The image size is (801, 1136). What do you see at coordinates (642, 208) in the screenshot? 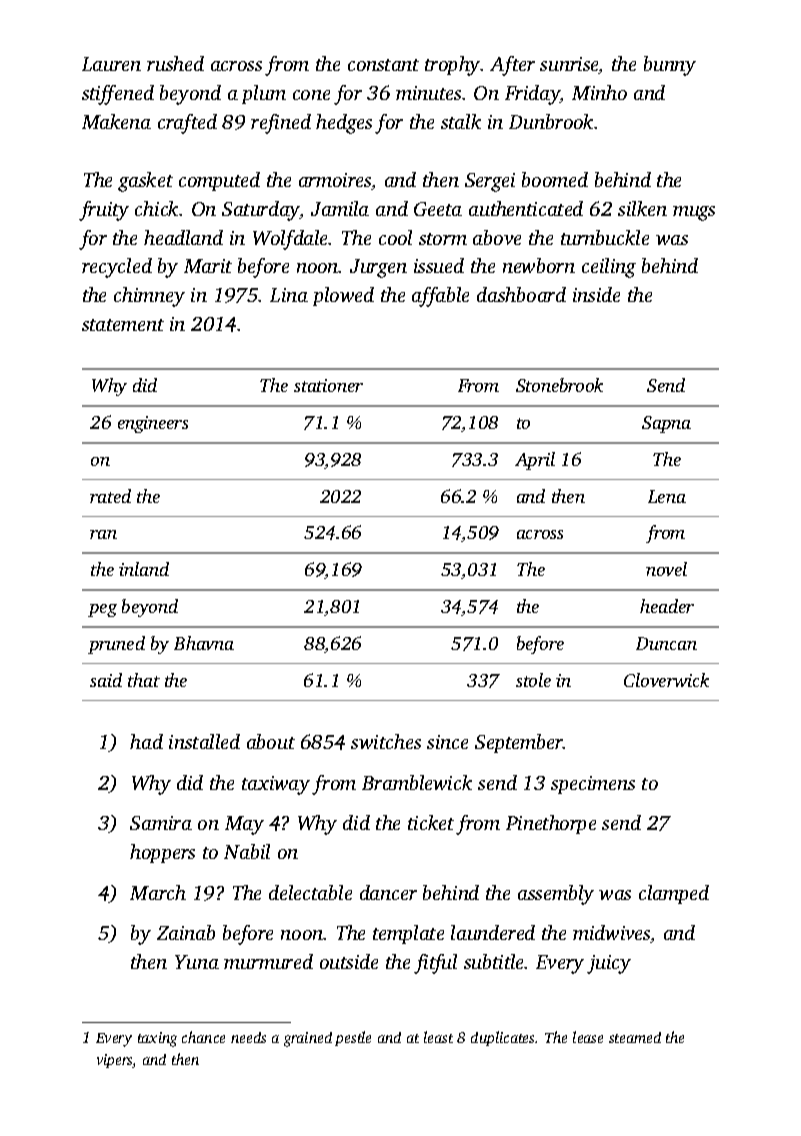
I see `silken` at bounding box center [642, 208].
